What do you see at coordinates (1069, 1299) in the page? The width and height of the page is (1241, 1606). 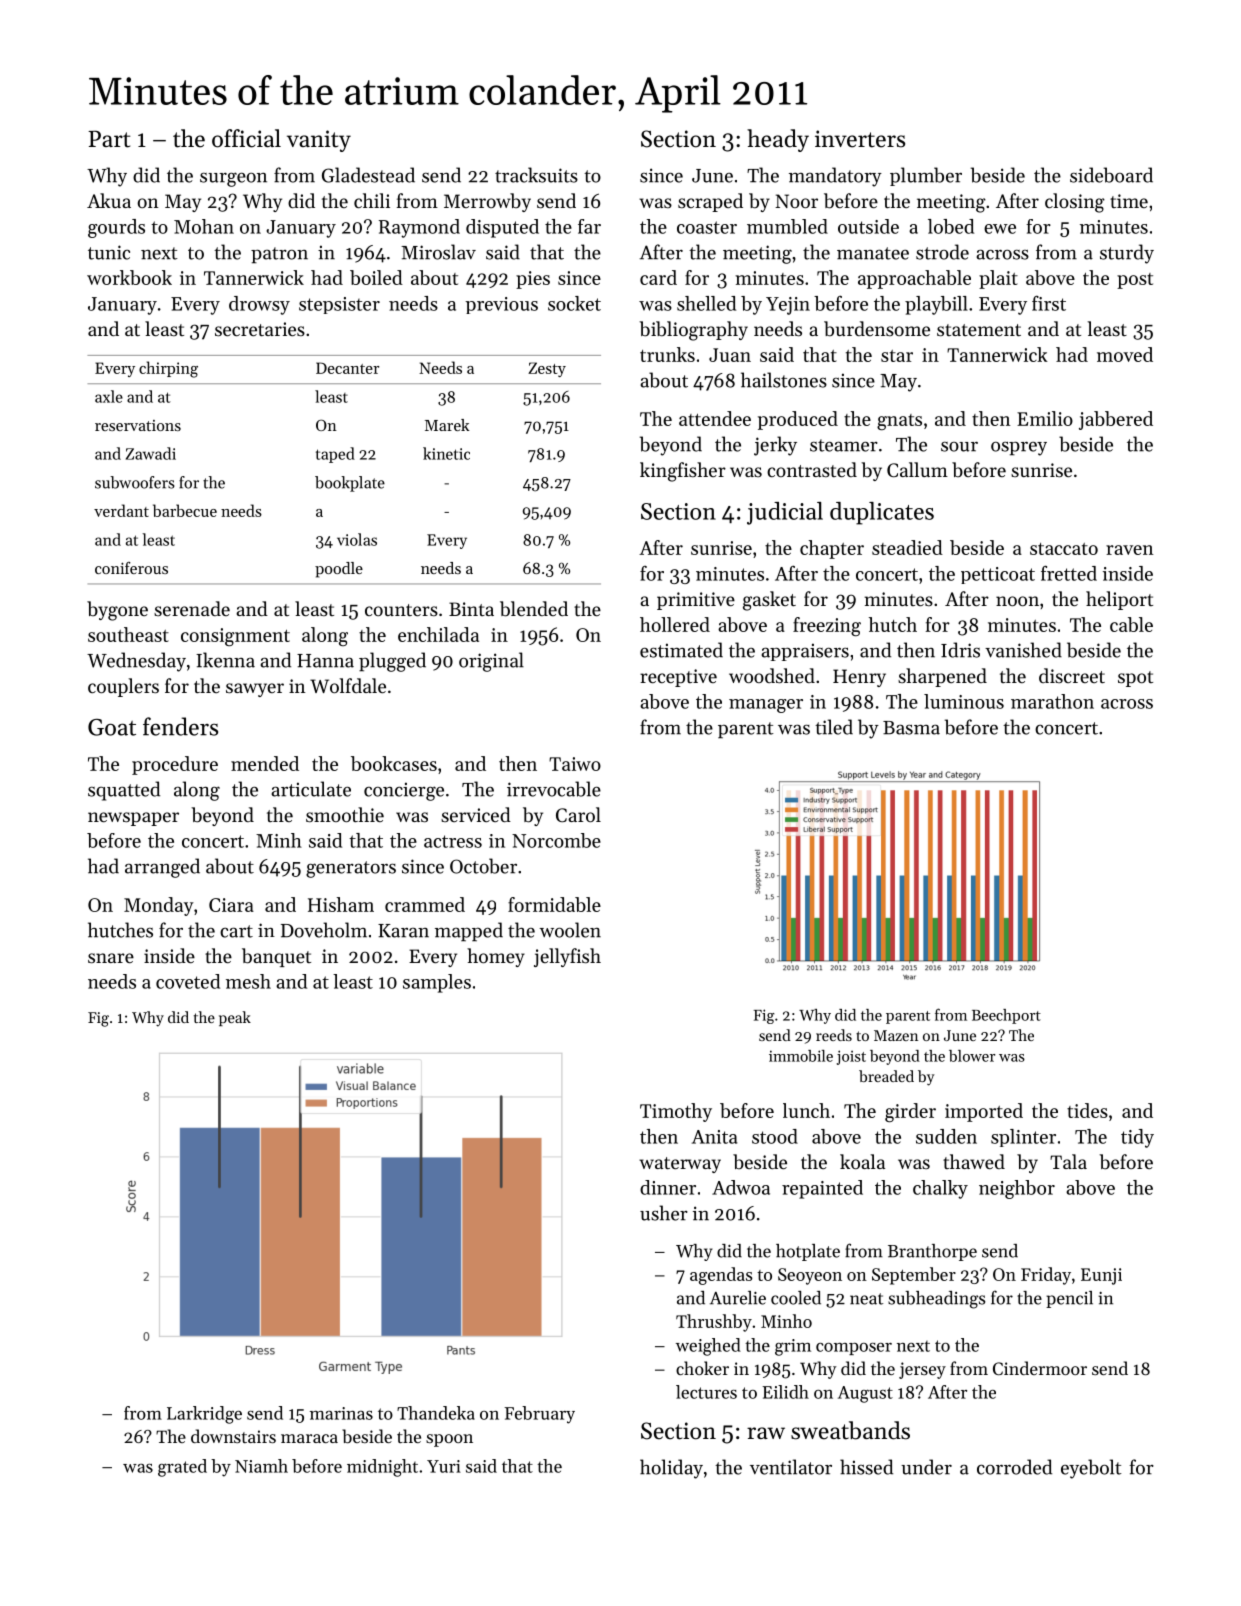 I see `pencil` at bounding box center [1069, 1299].
